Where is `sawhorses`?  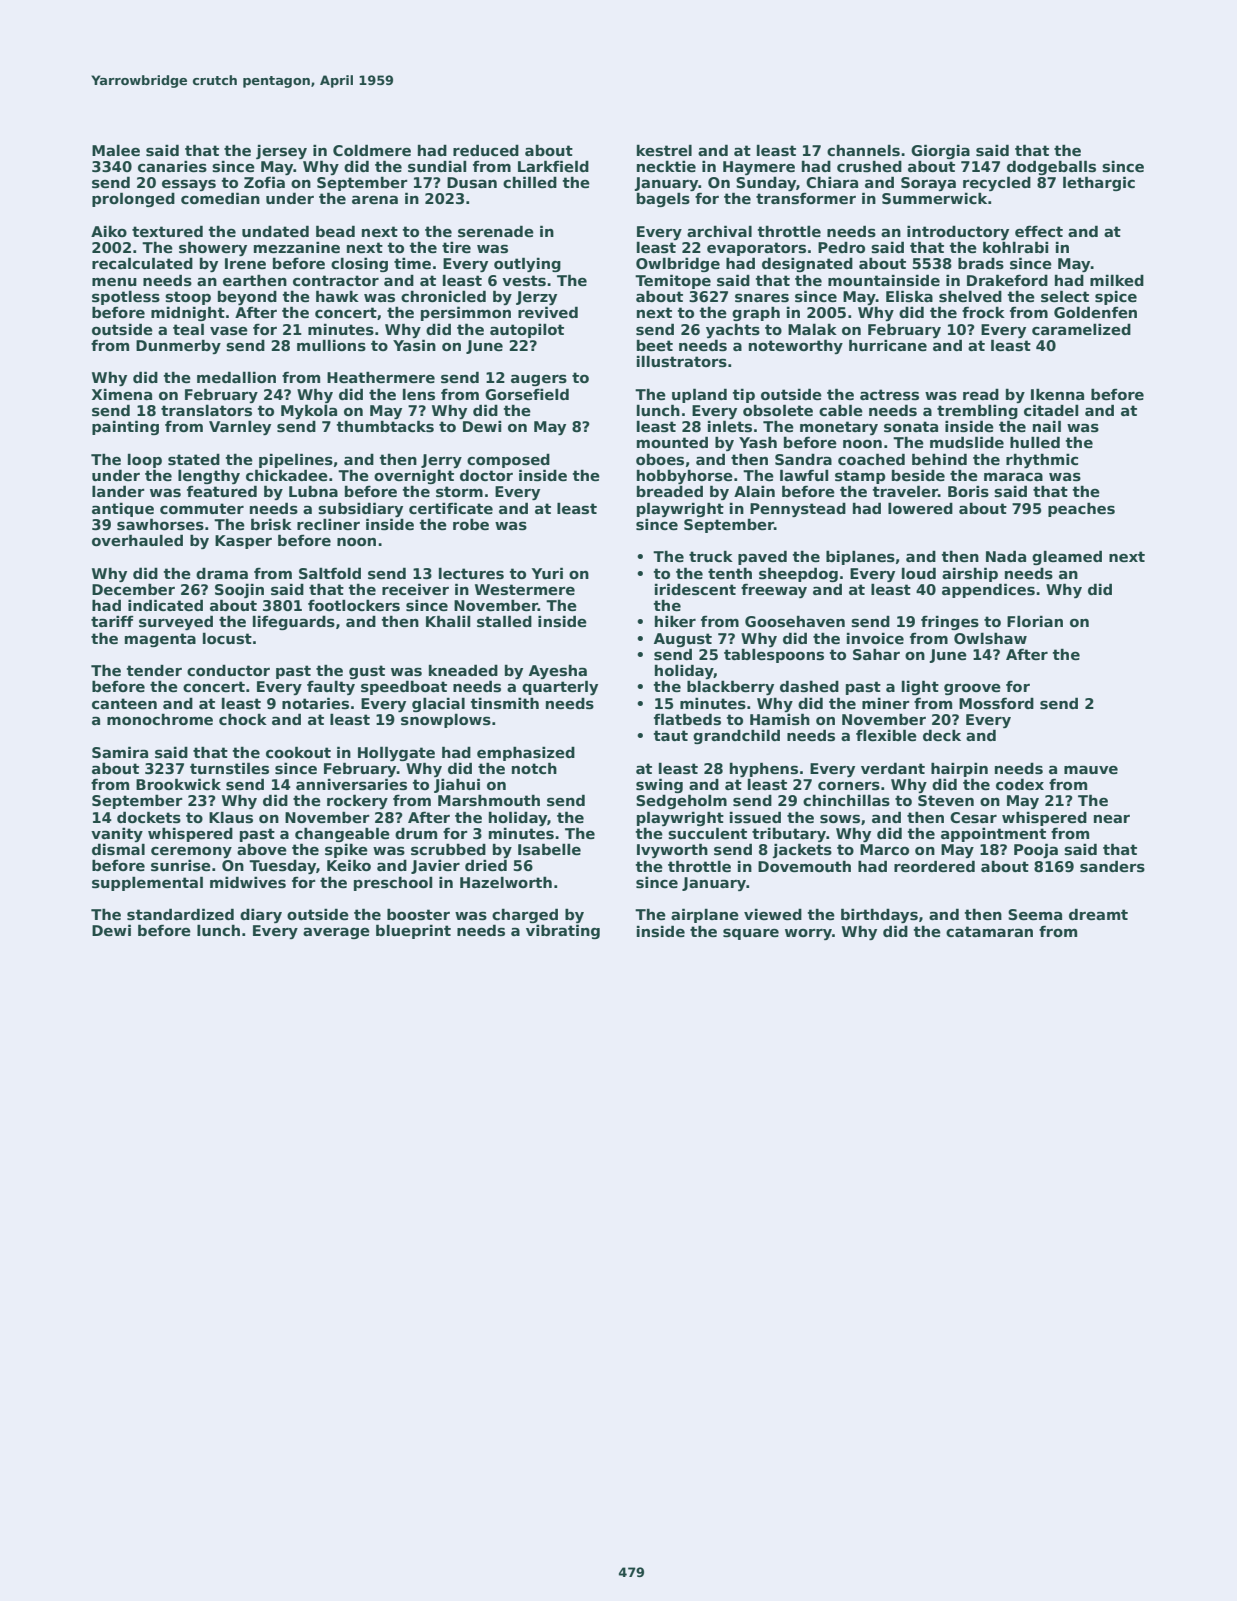
sawhorses is located at coordinates (160, 524).
